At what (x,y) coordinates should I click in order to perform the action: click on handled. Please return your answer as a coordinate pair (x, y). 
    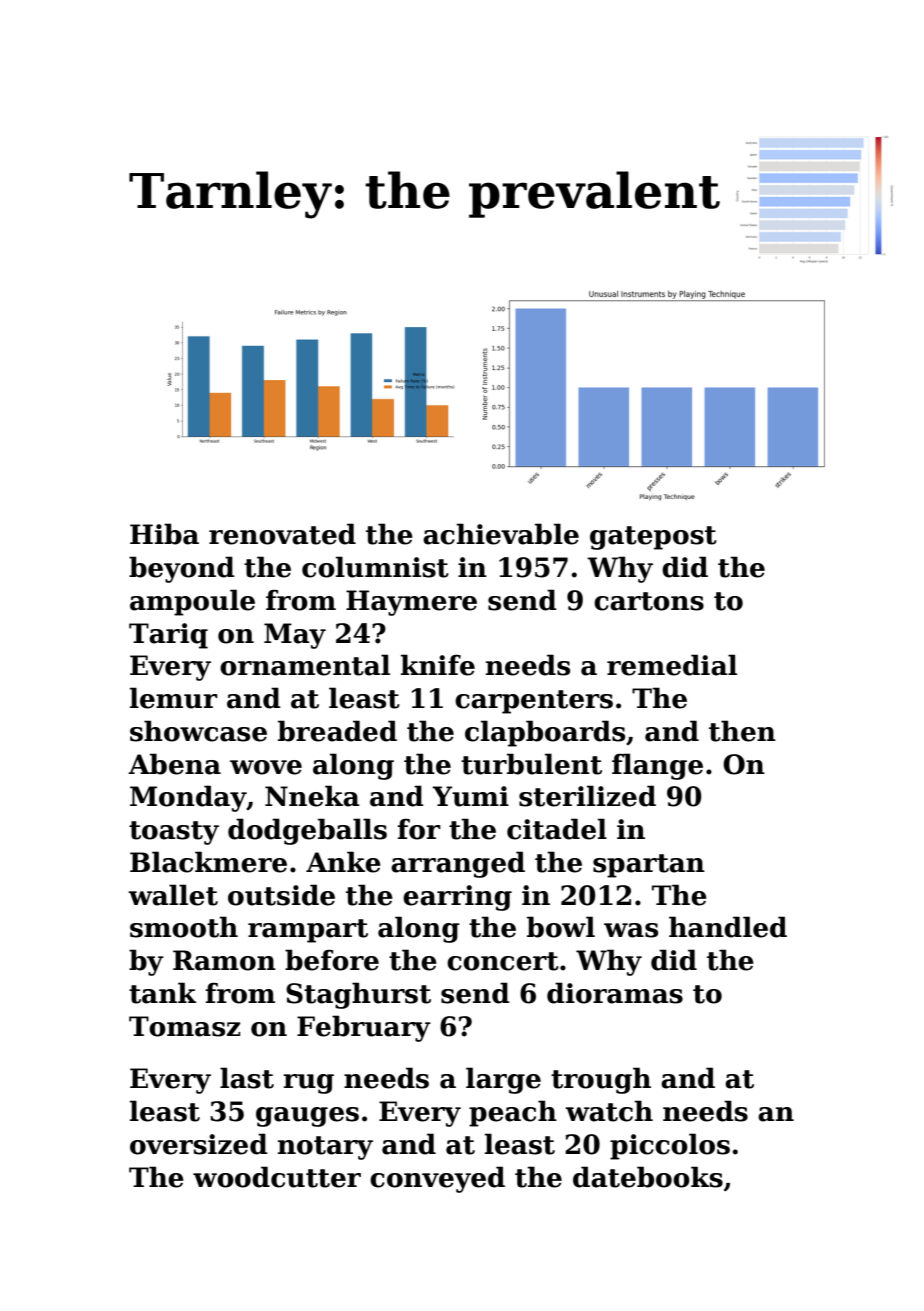
    Looking at the image, I should click on (728, 927).
